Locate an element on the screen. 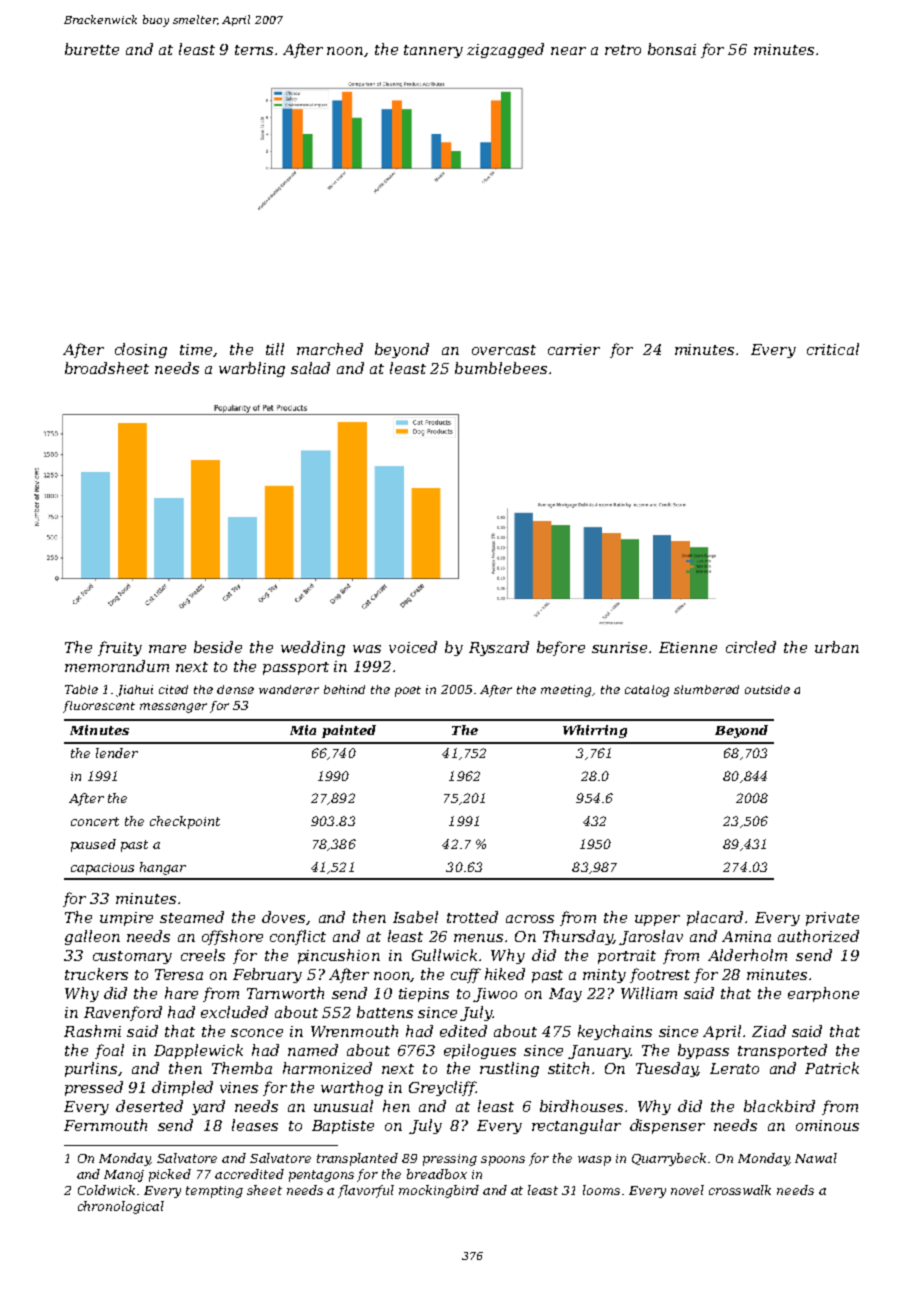 This screenshot has height=1308, width=924. voiced is located at coordinates (413, 647).
